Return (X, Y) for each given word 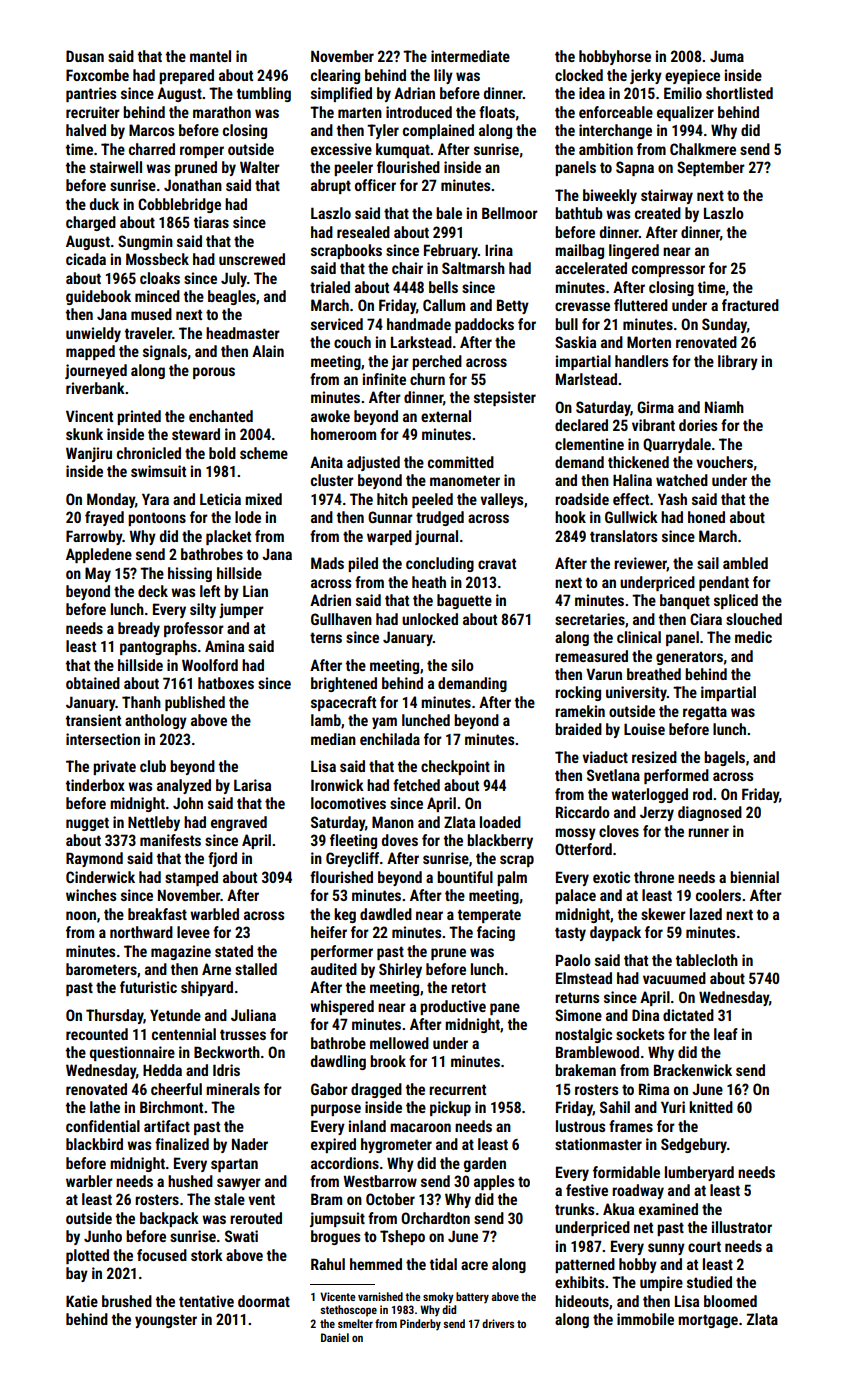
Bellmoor (510, 213)
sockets (640, 1034)
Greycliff (352, 859)
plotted (87, 1256)
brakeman (585, 1070)
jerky (646, 76)
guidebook (98, 297)
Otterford (583, 849)
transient (93, 720)
